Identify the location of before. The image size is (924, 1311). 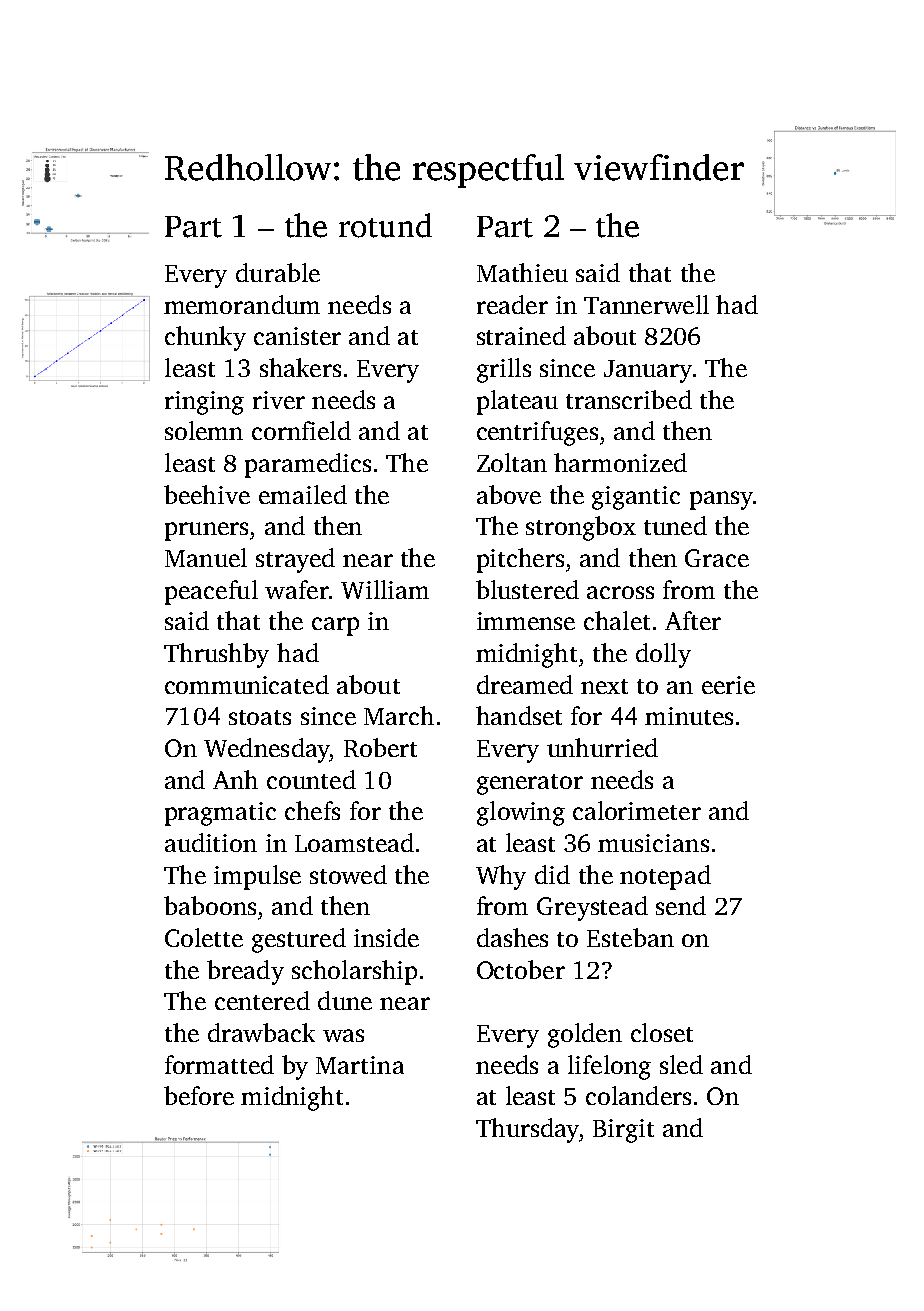
(199, 1095).
